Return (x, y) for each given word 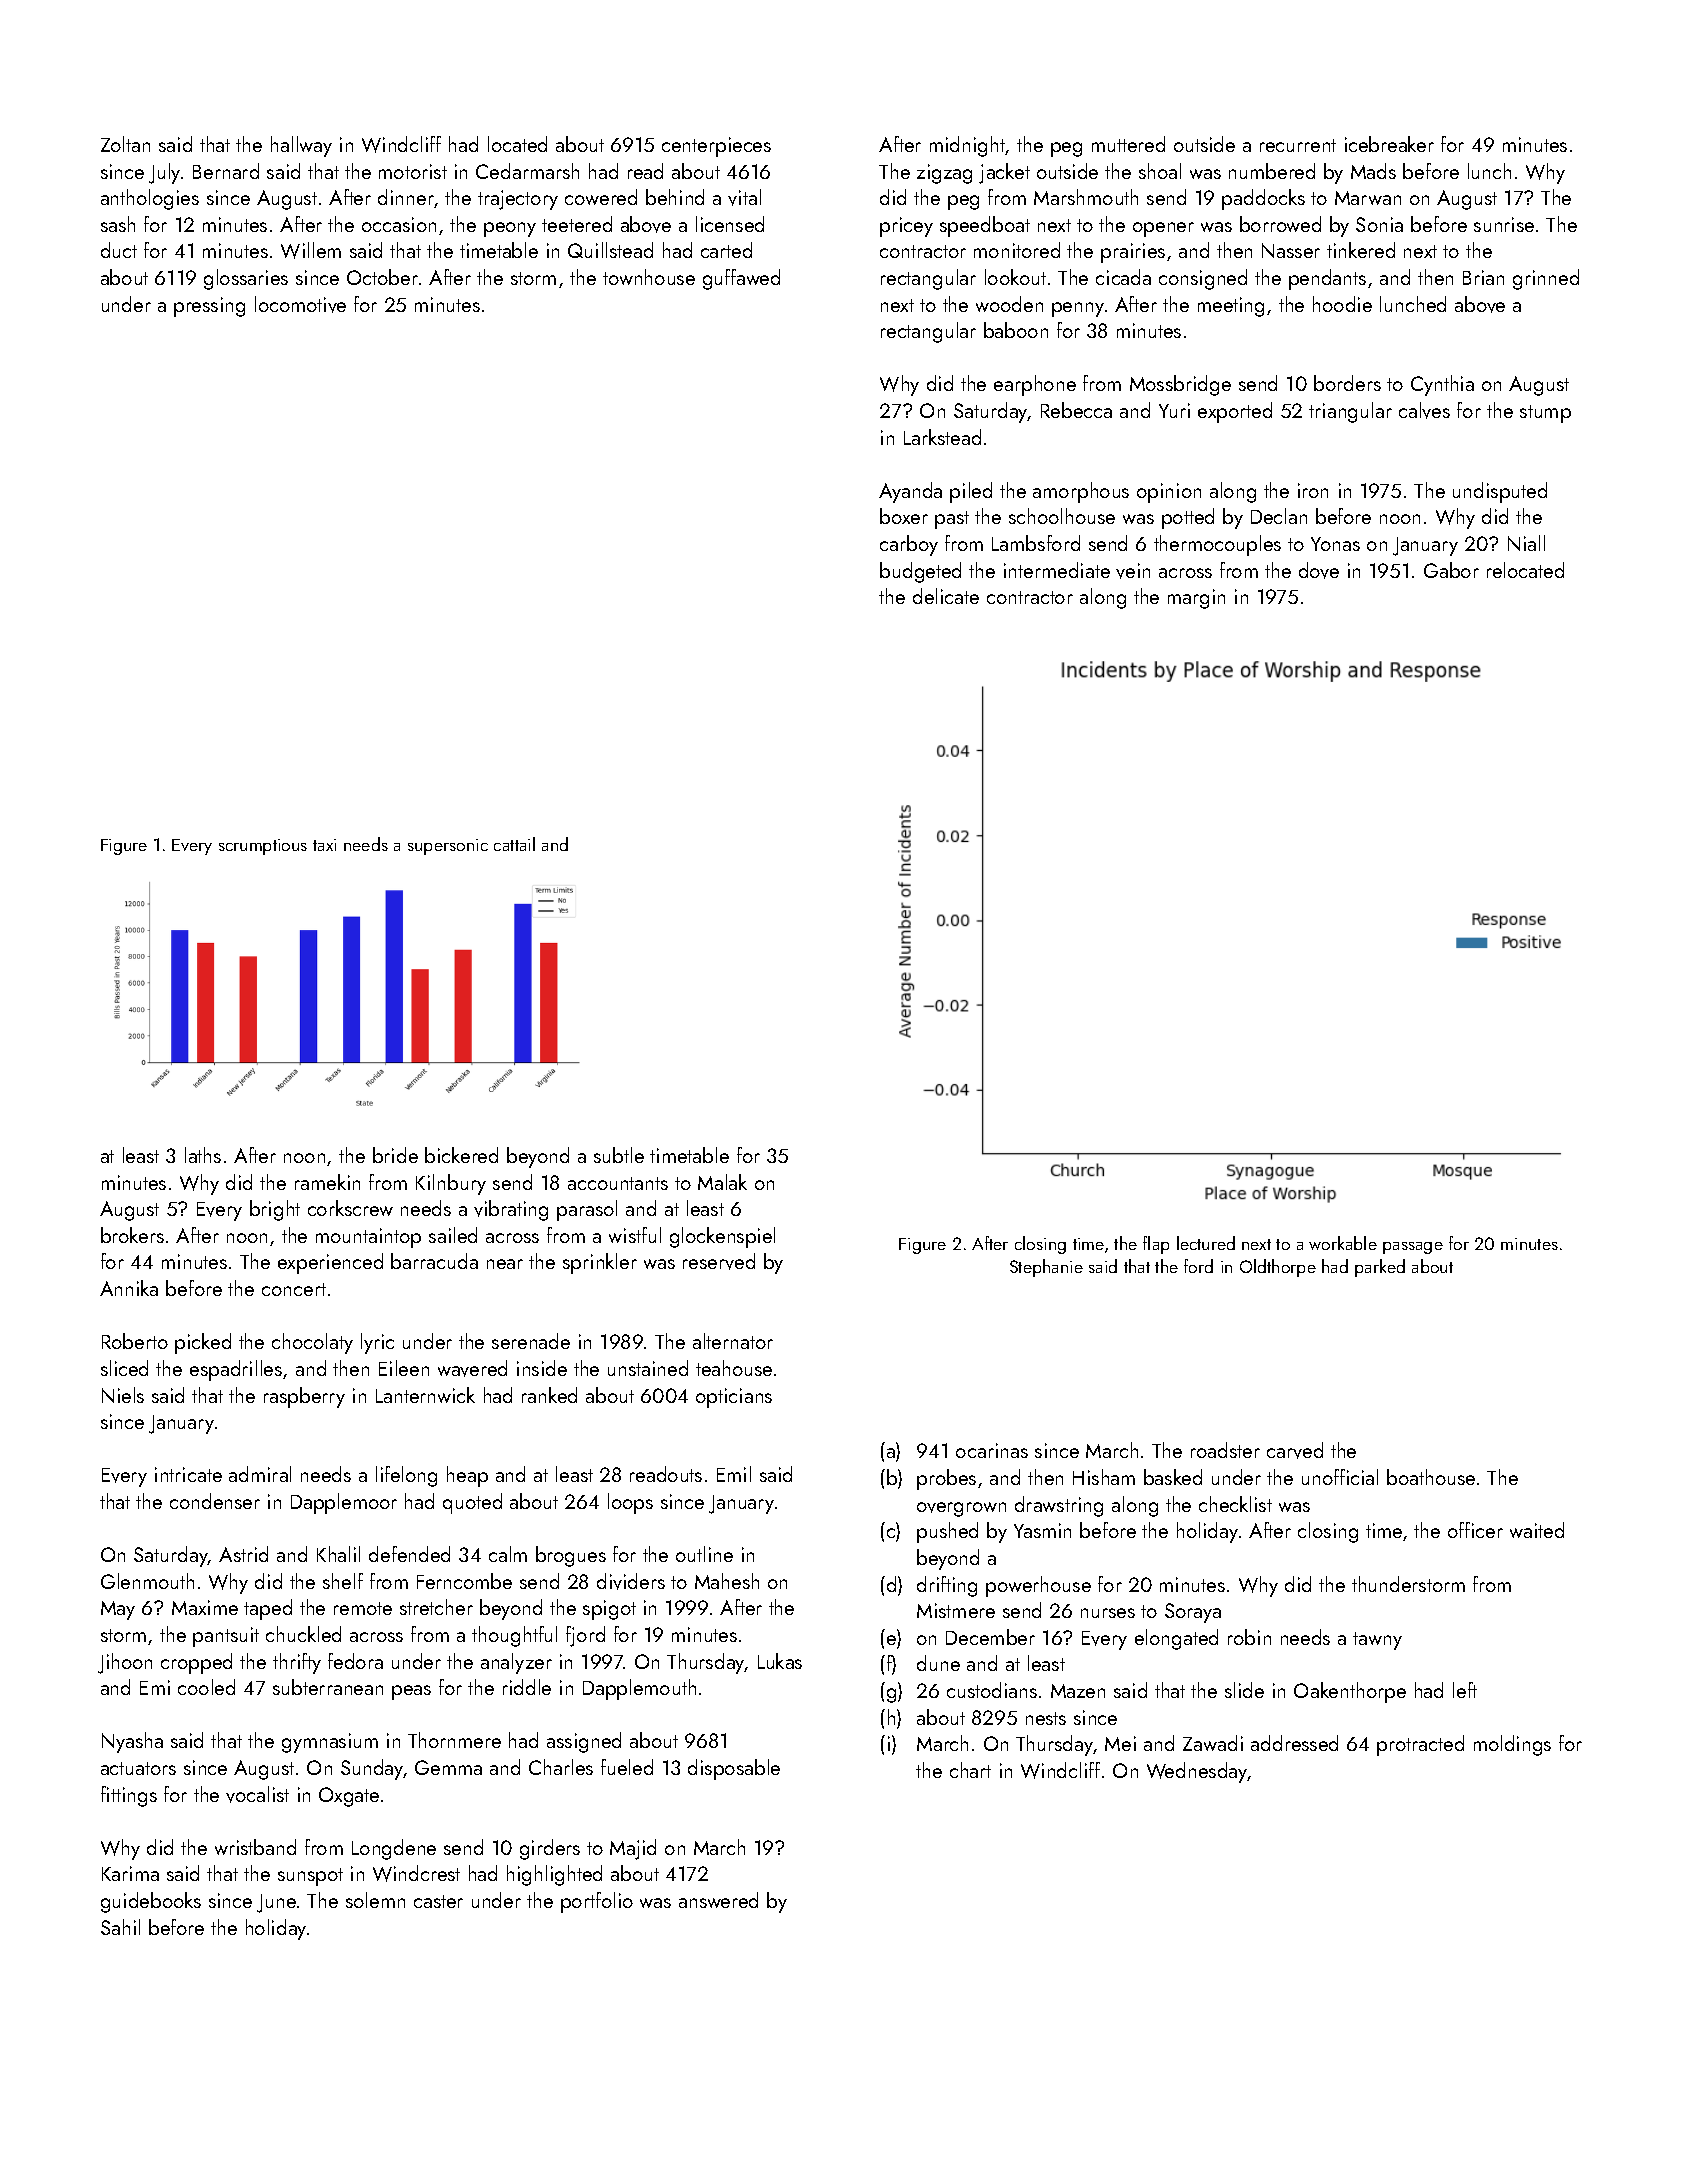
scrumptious (263, 847)
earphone (1035, 385)
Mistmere (956, 1610)
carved (1295, 1450)
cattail (514, 844)
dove (1319, 570)
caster (438, 1901)
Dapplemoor (344, 1503)
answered (718, 1900)
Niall (1526, 543)
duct (119, 250)
